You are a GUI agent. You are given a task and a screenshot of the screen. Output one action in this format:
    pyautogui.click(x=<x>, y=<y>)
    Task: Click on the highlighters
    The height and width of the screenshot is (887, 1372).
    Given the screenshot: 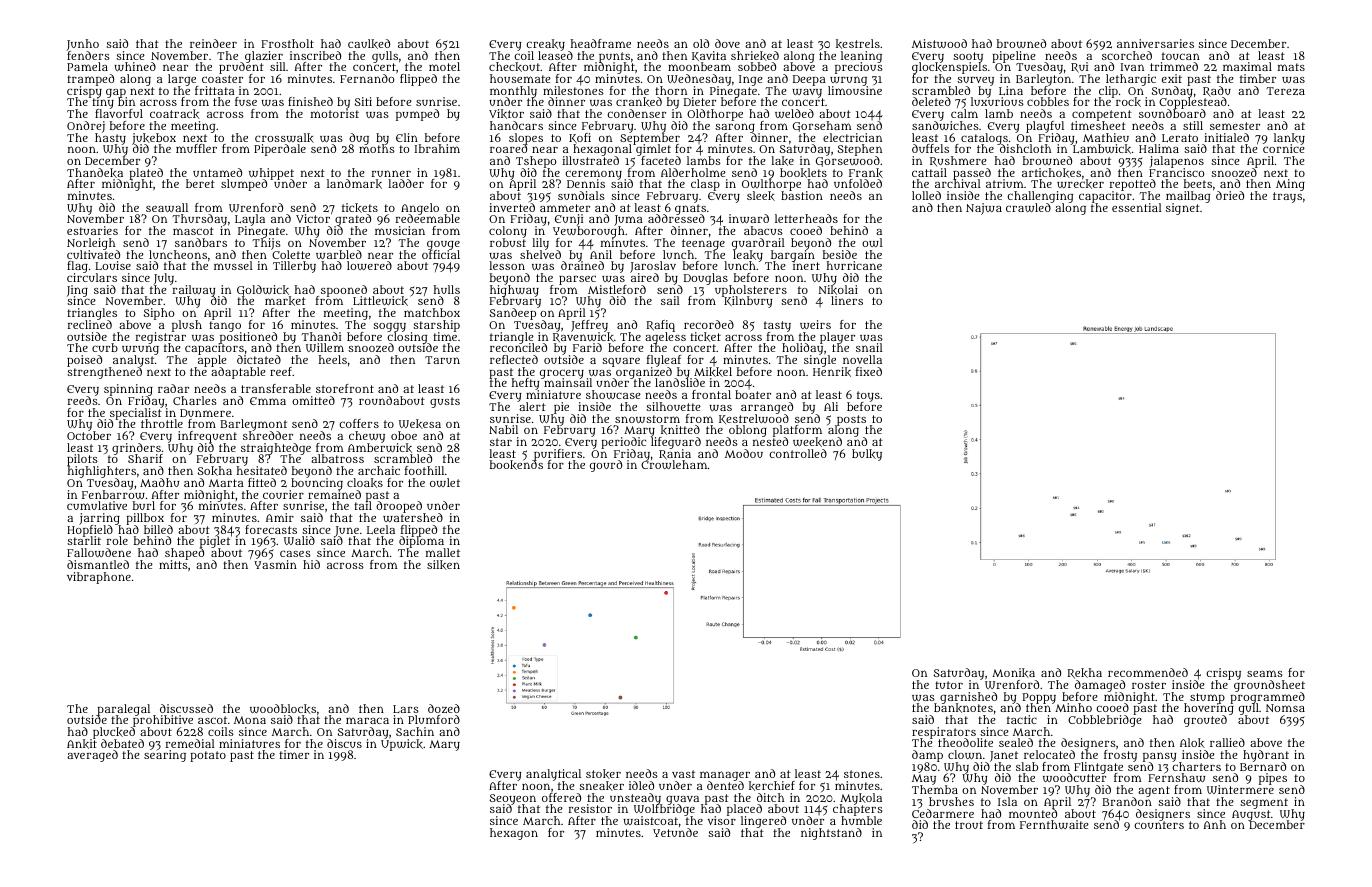 What is the action you would take?
    pyautogui.click(x=102, y=472)
